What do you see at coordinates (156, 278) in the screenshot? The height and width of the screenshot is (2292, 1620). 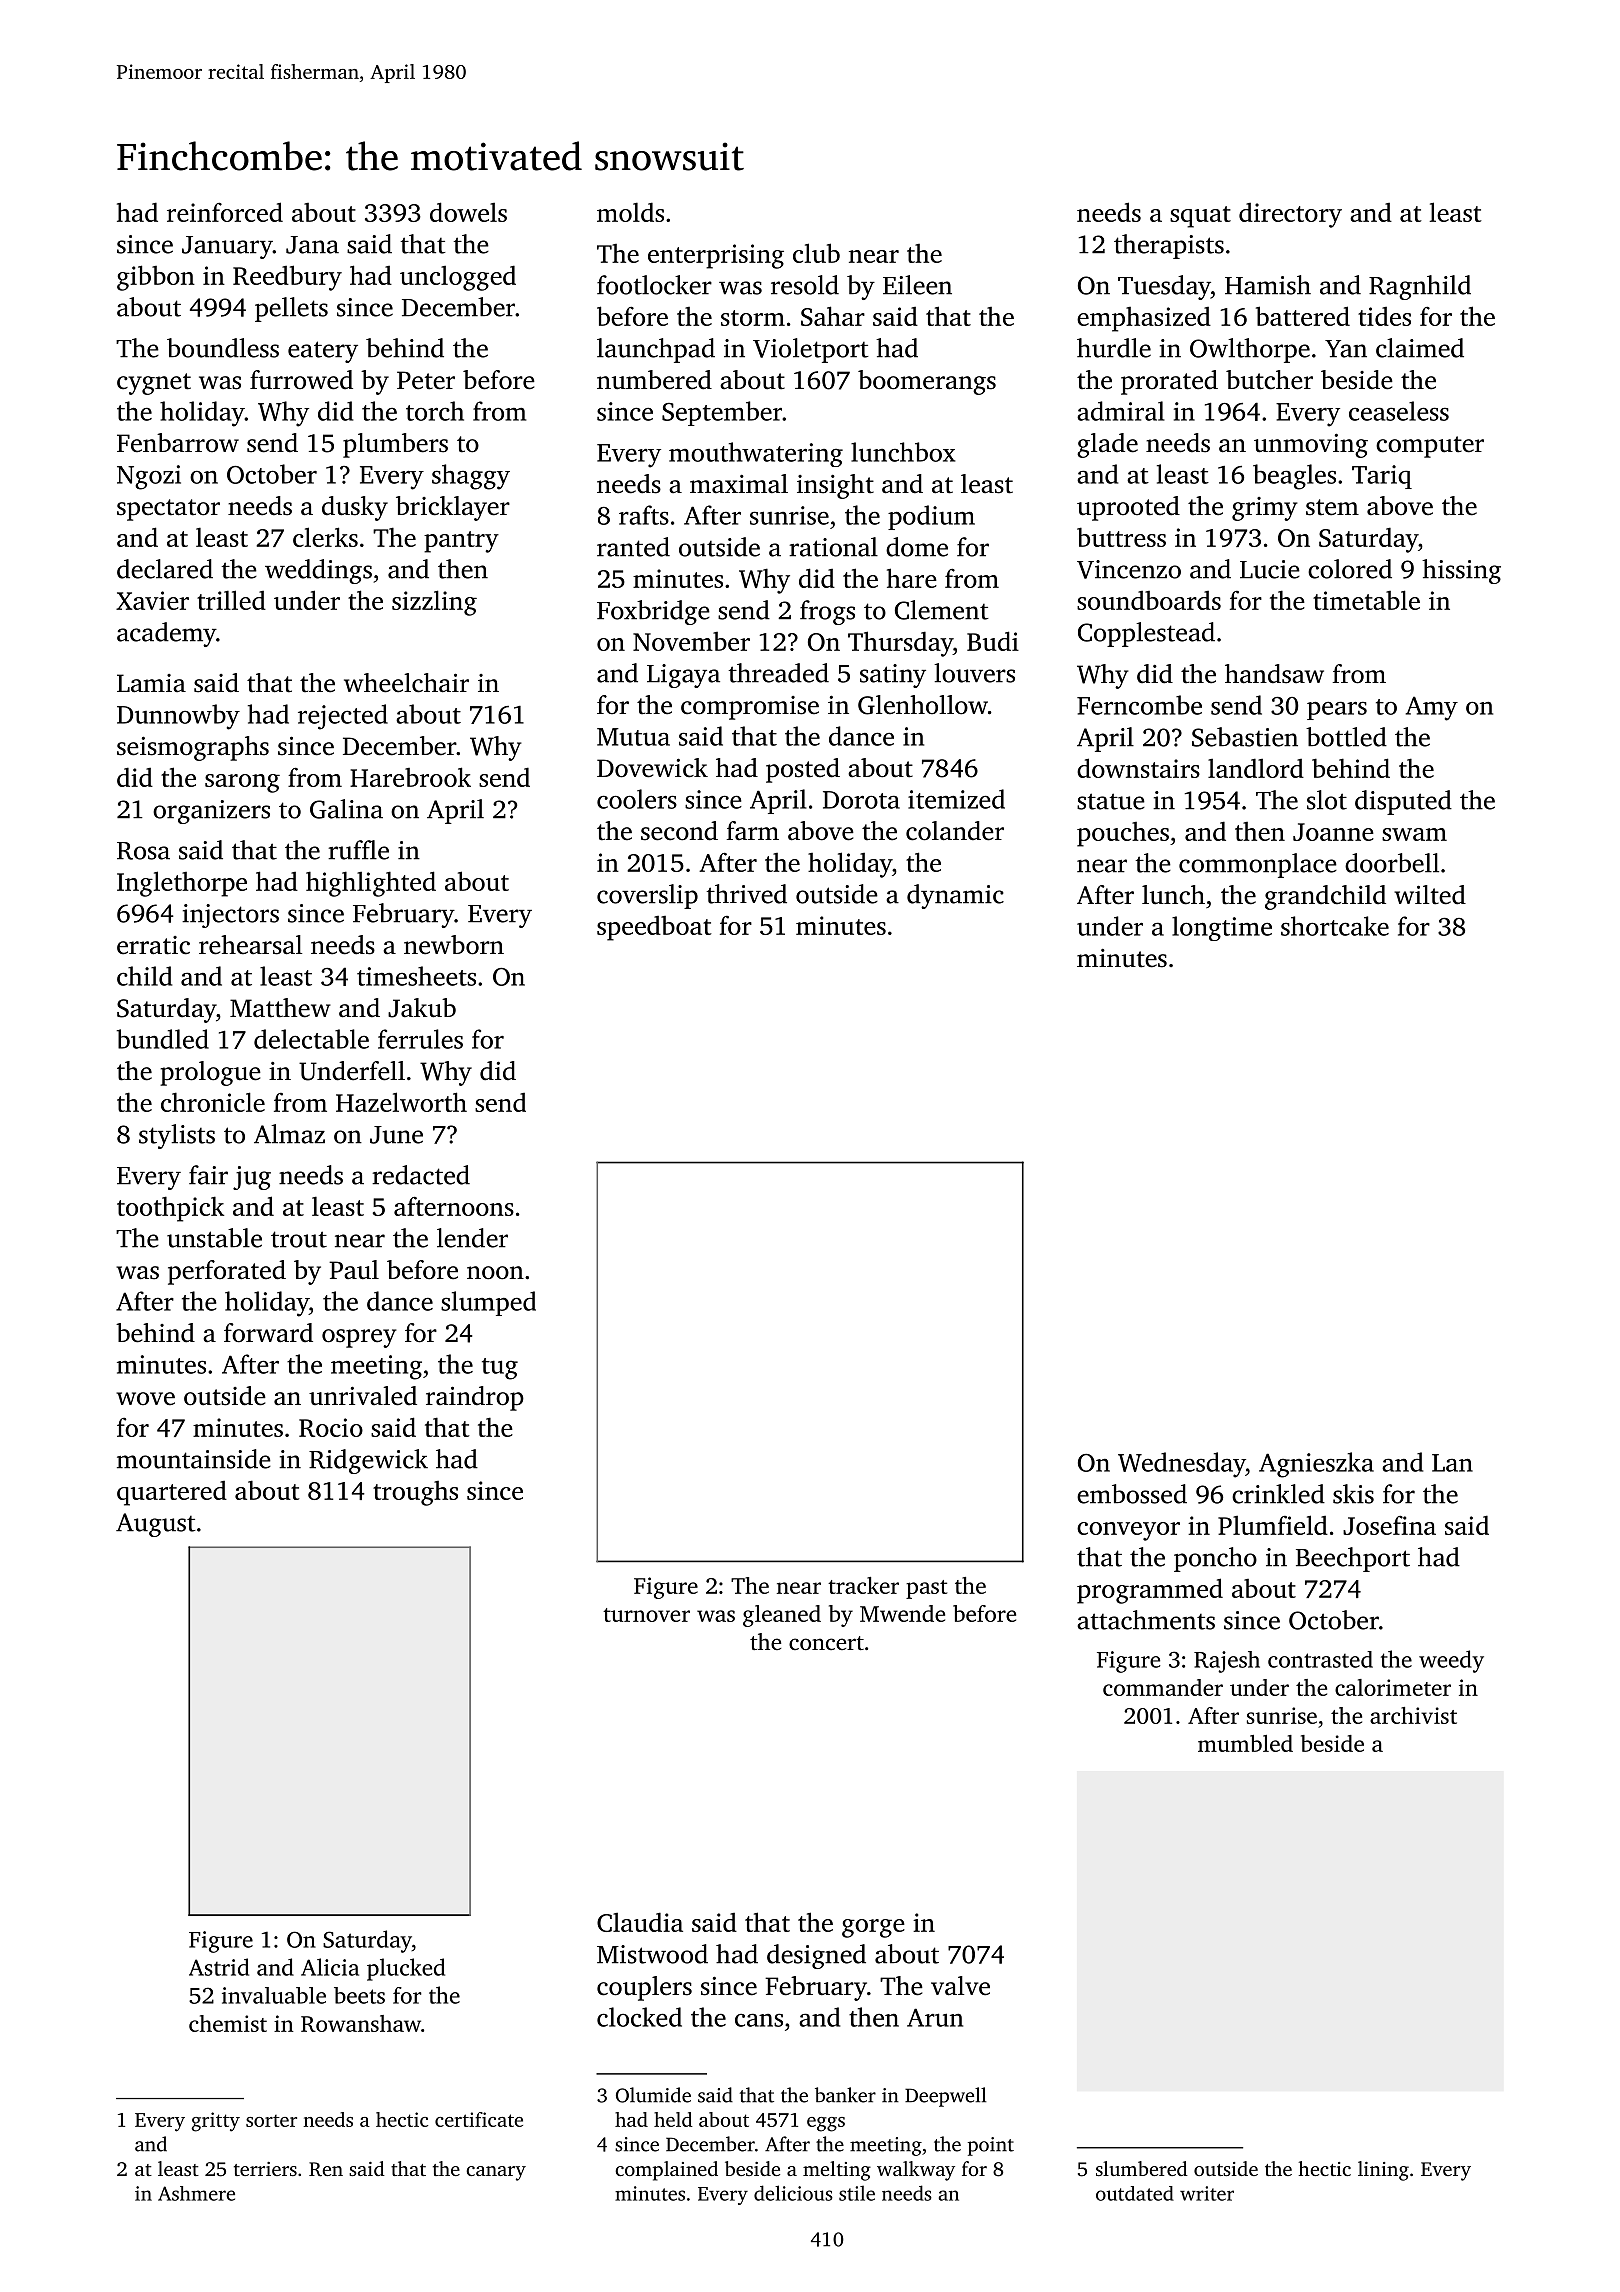 I see `gibbon` at bounding box center [156, 278].
